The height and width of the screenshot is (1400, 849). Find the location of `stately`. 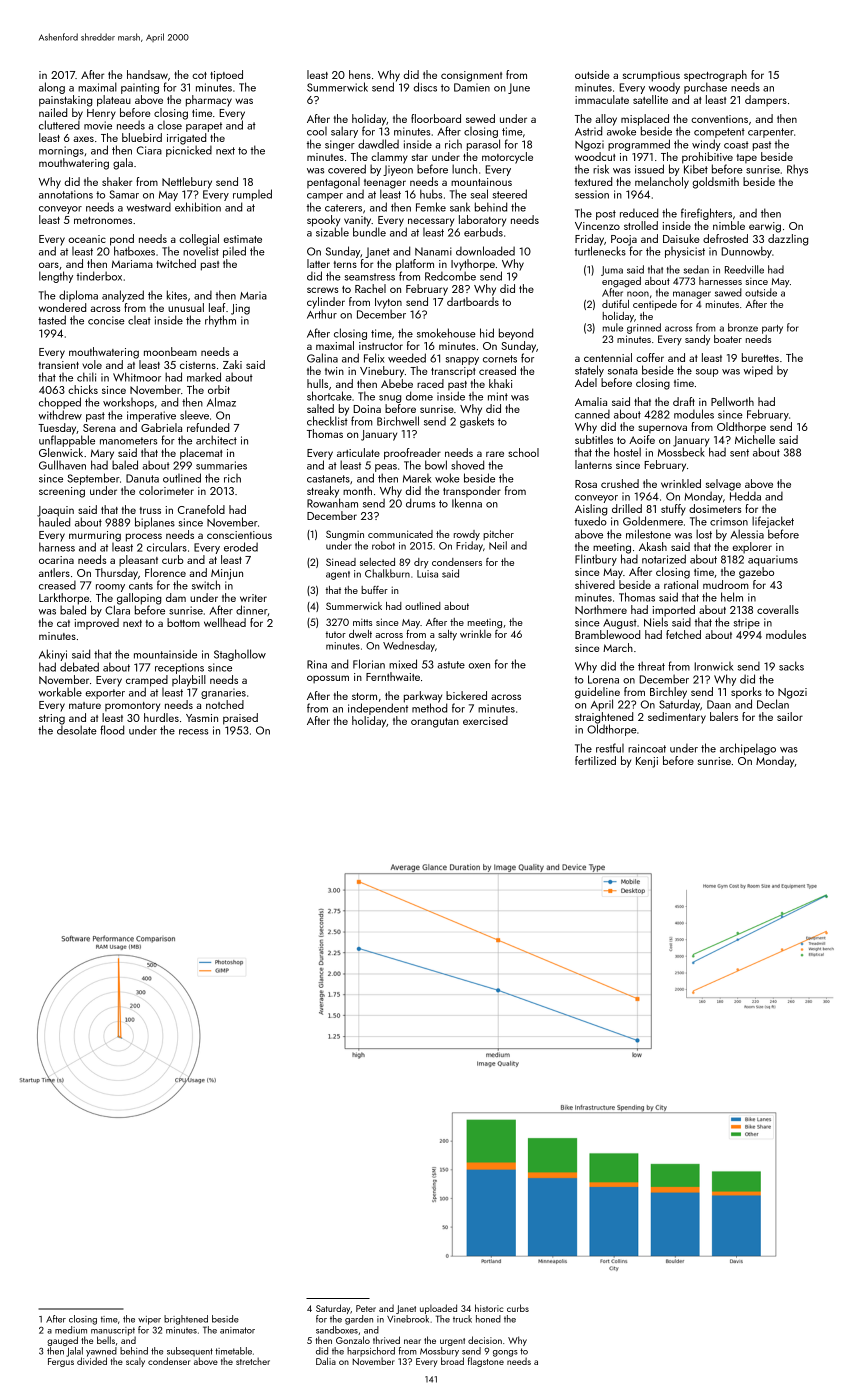

stately is located at coordinates (589, 371).
